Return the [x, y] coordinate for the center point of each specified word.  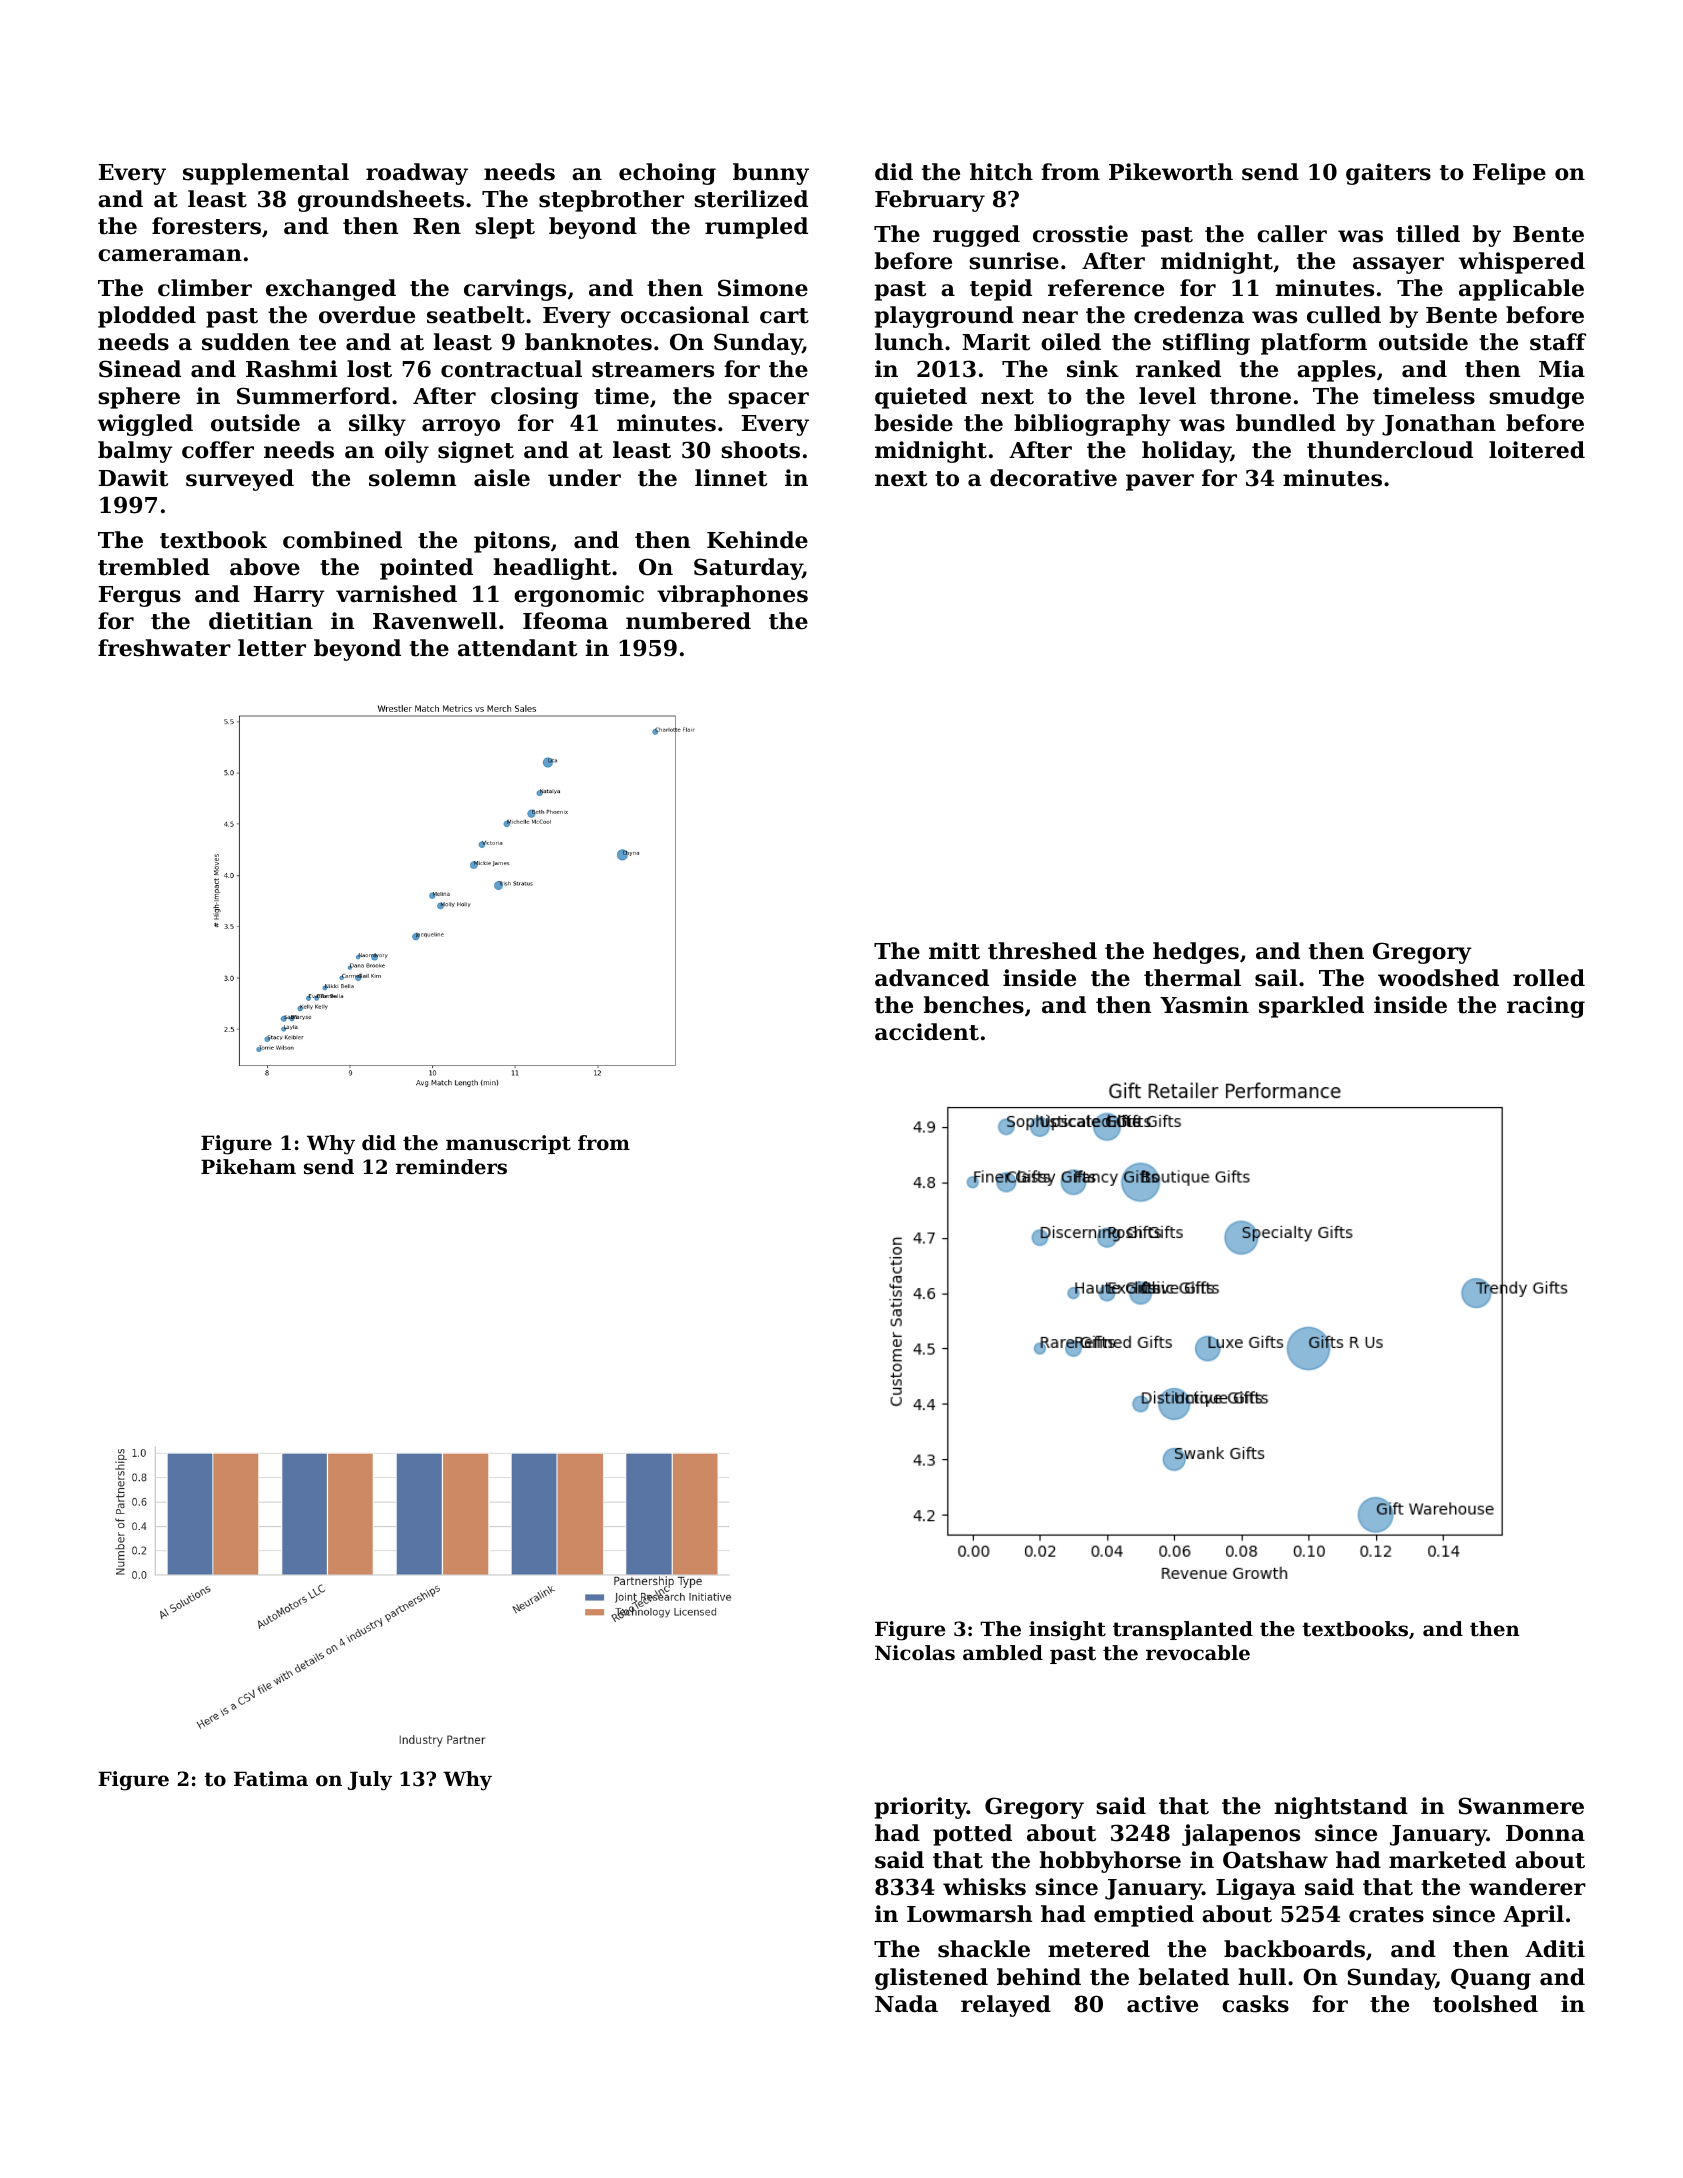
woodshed [1438, 978]
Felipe [1509, 174]
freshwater [164, 648]
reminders [451, 1167]
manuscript [508, 1144]
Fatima [271, 1779]
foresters [206, 226]
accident [927, 1032]
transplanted [1183, 1630]
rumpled [756, 228]
